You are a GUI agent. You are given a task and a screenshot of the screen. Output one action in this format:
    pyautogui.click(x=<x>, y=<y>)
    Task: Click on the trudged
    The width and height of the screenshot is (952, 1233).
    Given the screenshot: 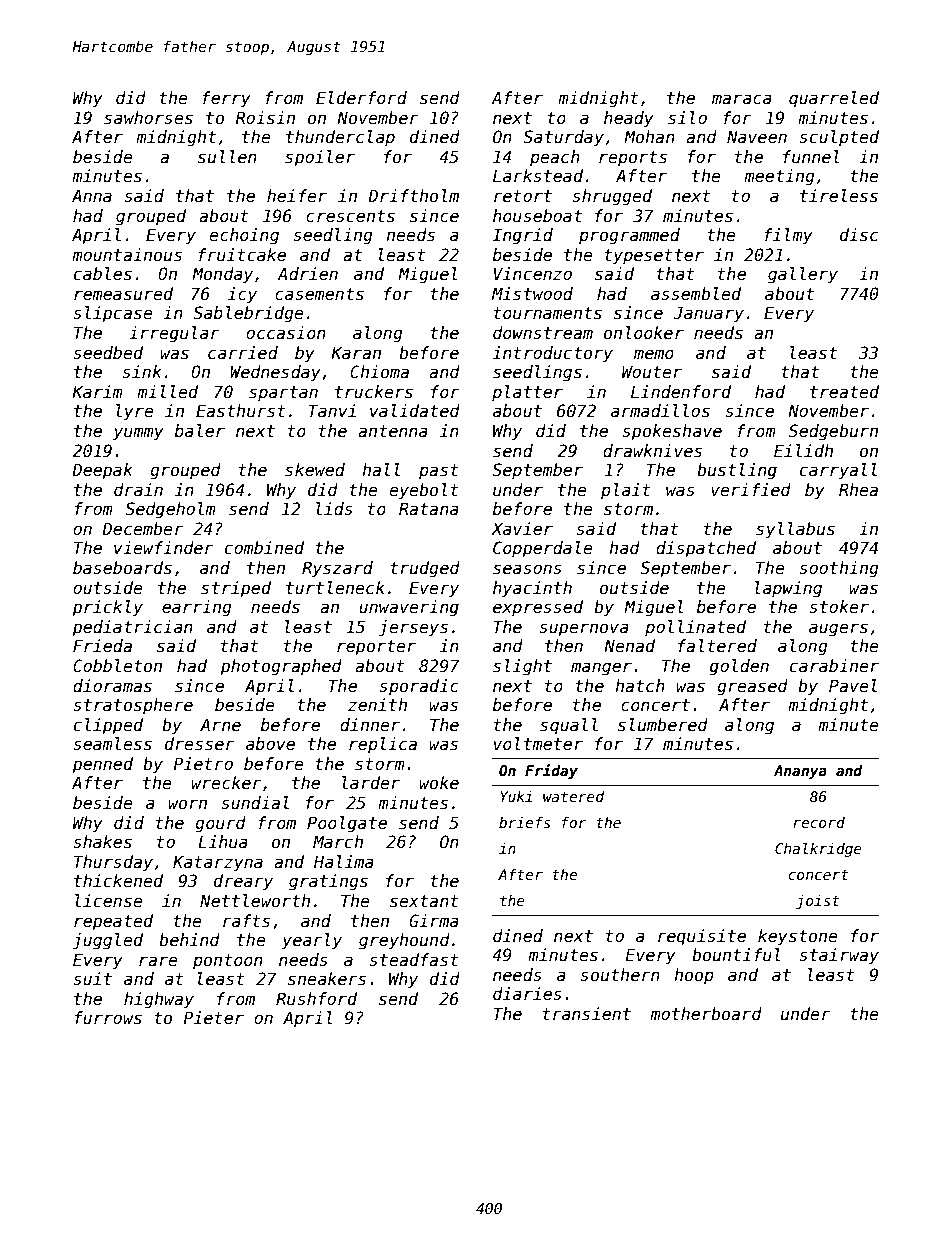 What is the action you would take?
    pyautogui.click(x=425, y=569)
